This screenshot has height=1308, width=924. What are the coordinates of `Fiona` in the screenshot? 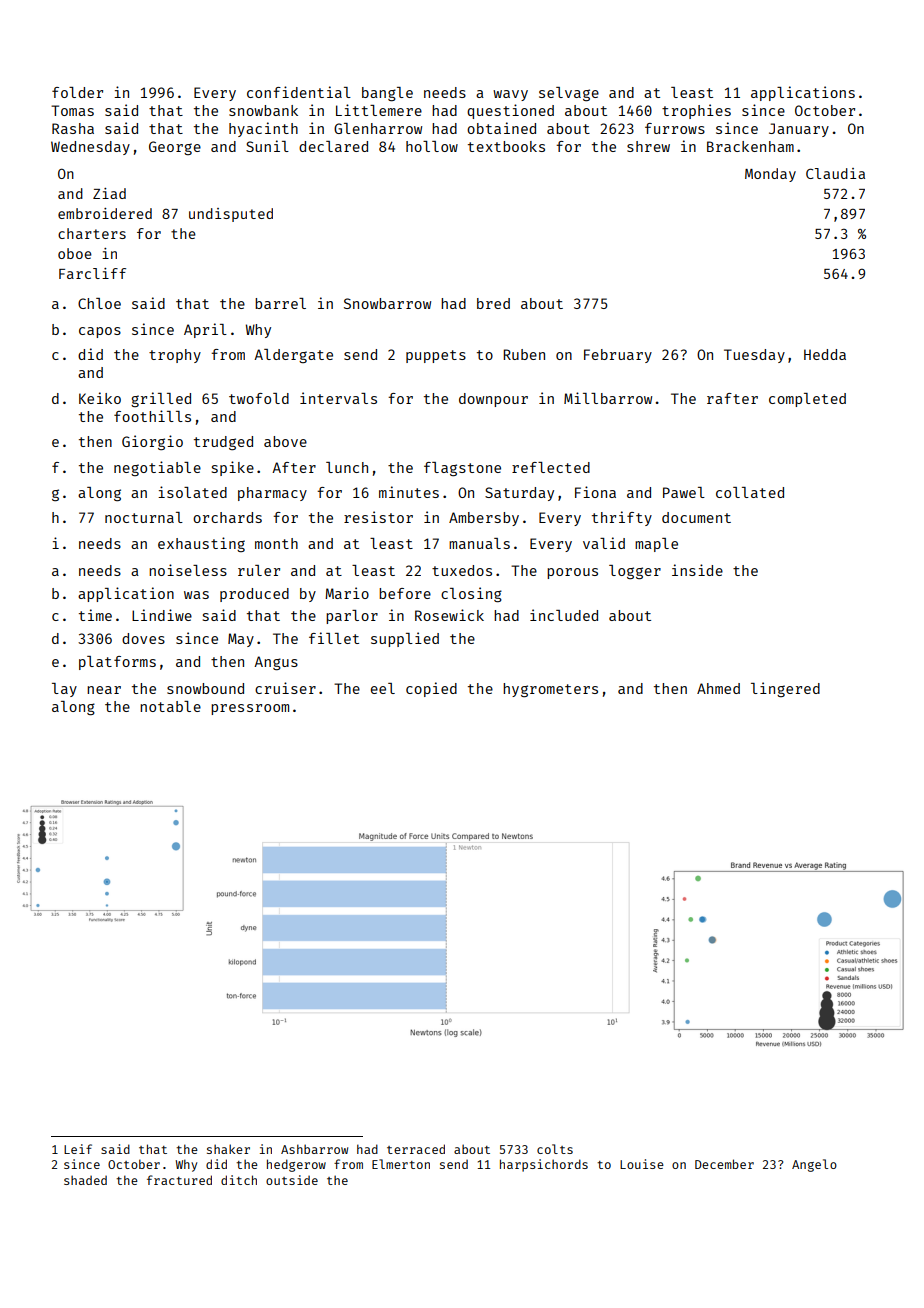 It's located at (595, 492).
